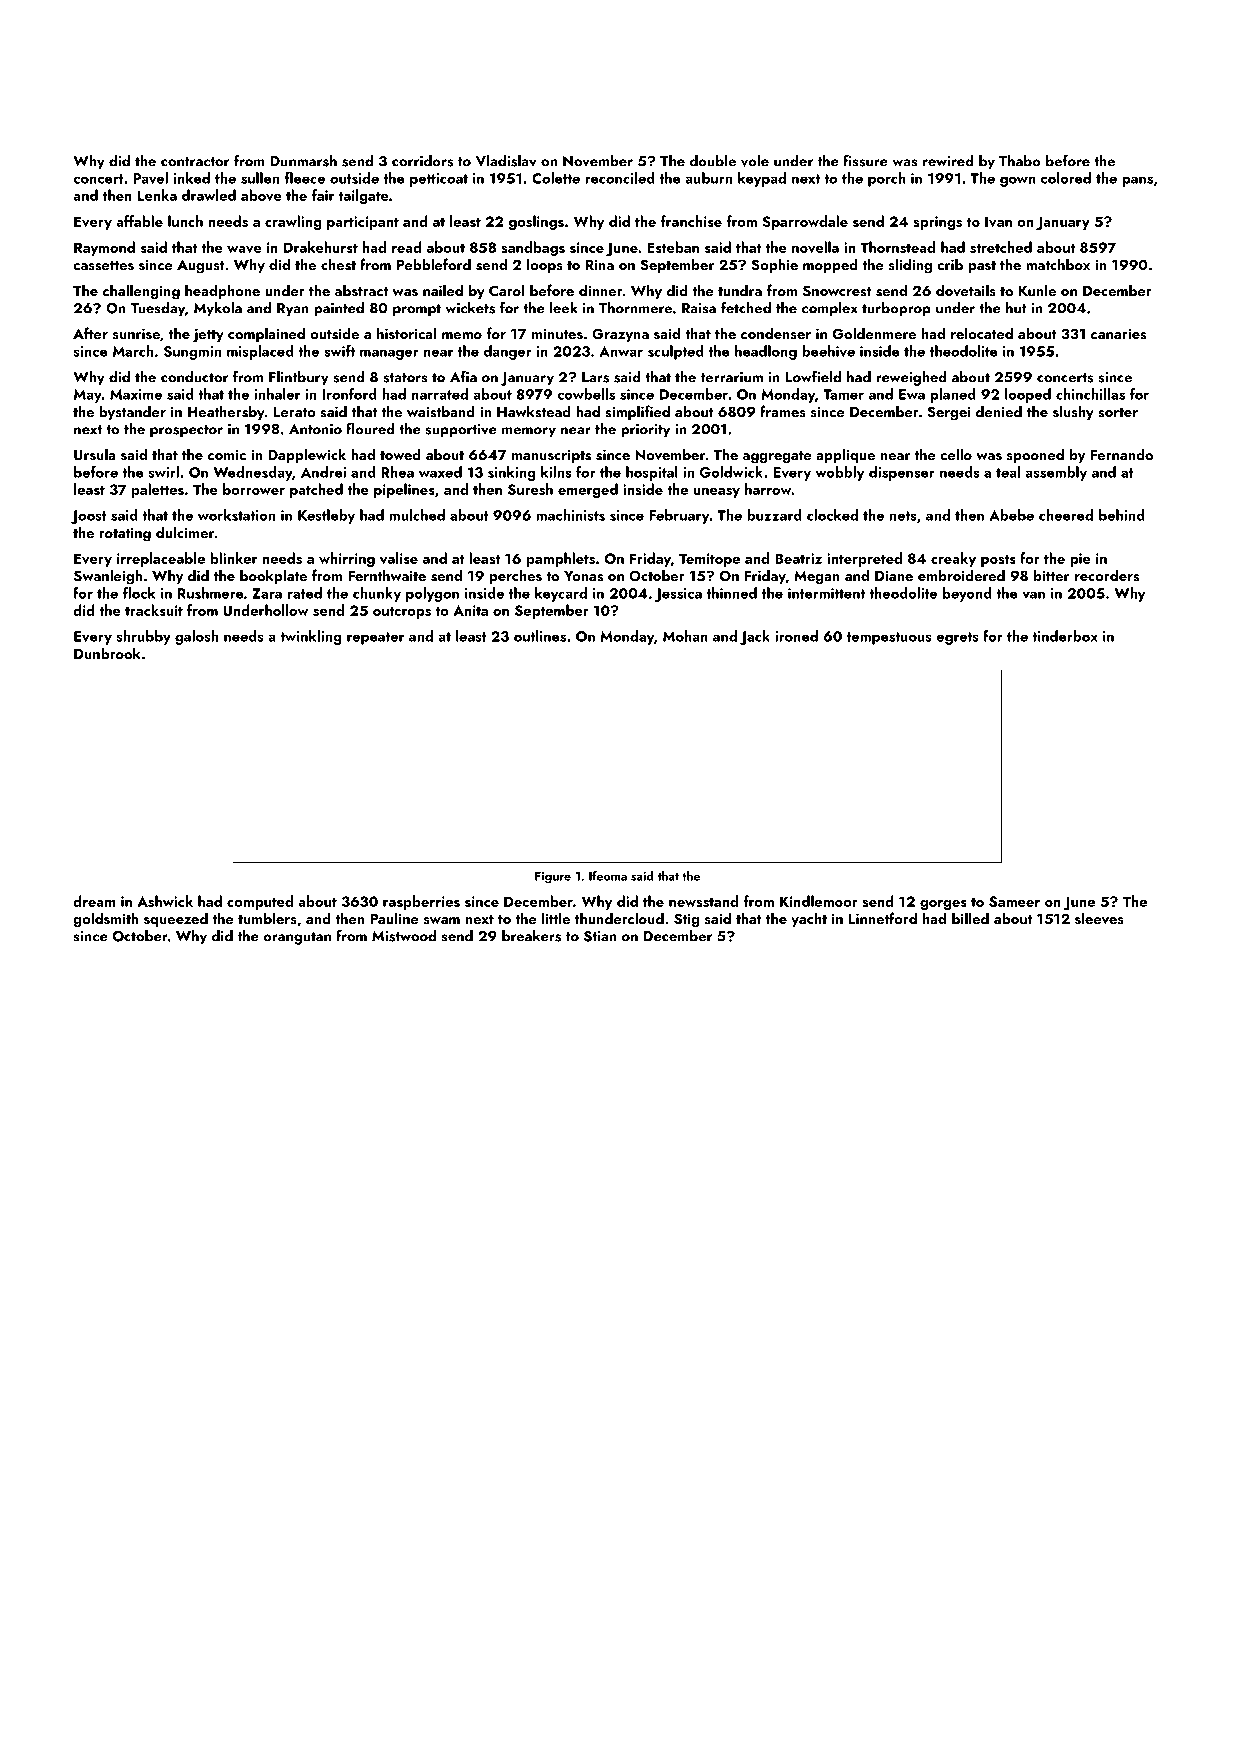 The image size is (1235, 1747). What do you see at coordinates (508, 352) in the screenshot?
I see `danger` at bounding box center [508, 352].
